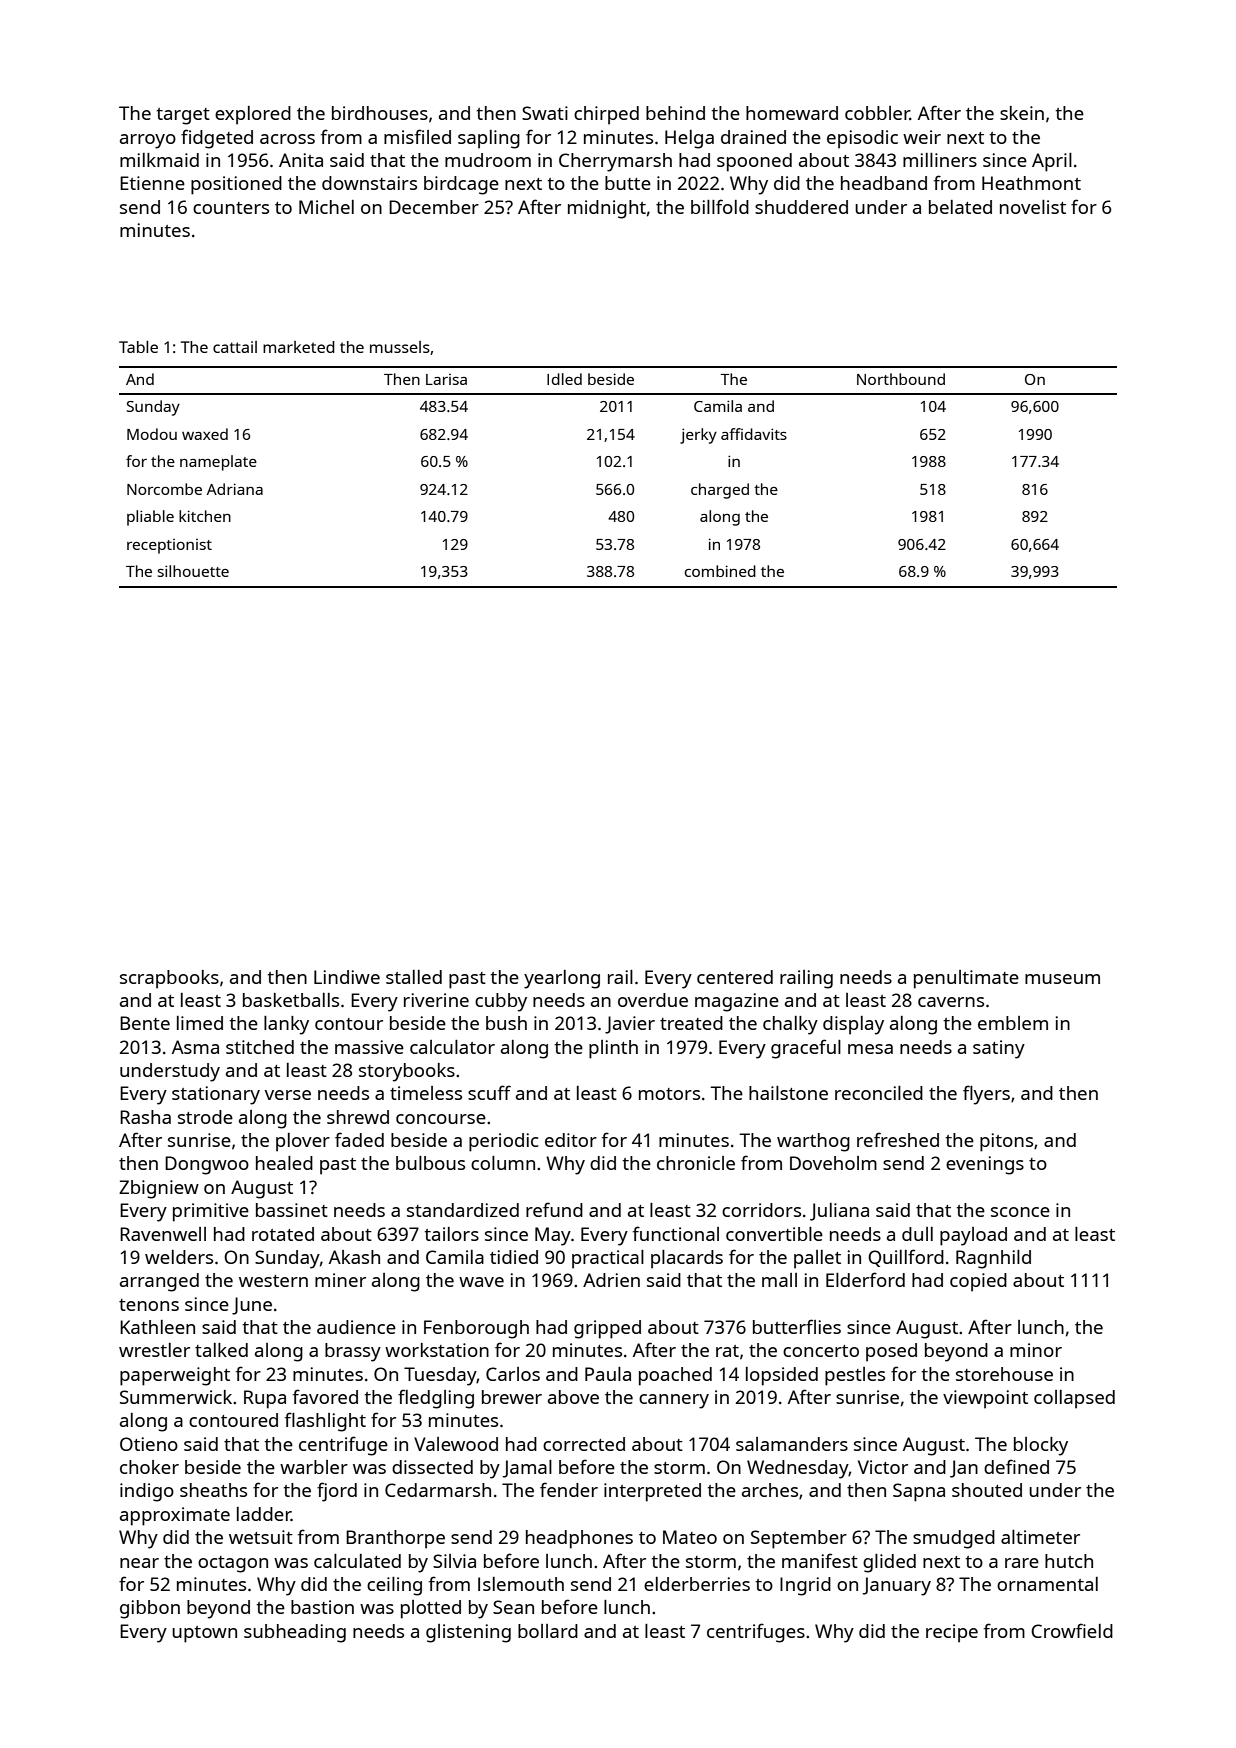  I want to click on basketballs, so click(291, 1000).
